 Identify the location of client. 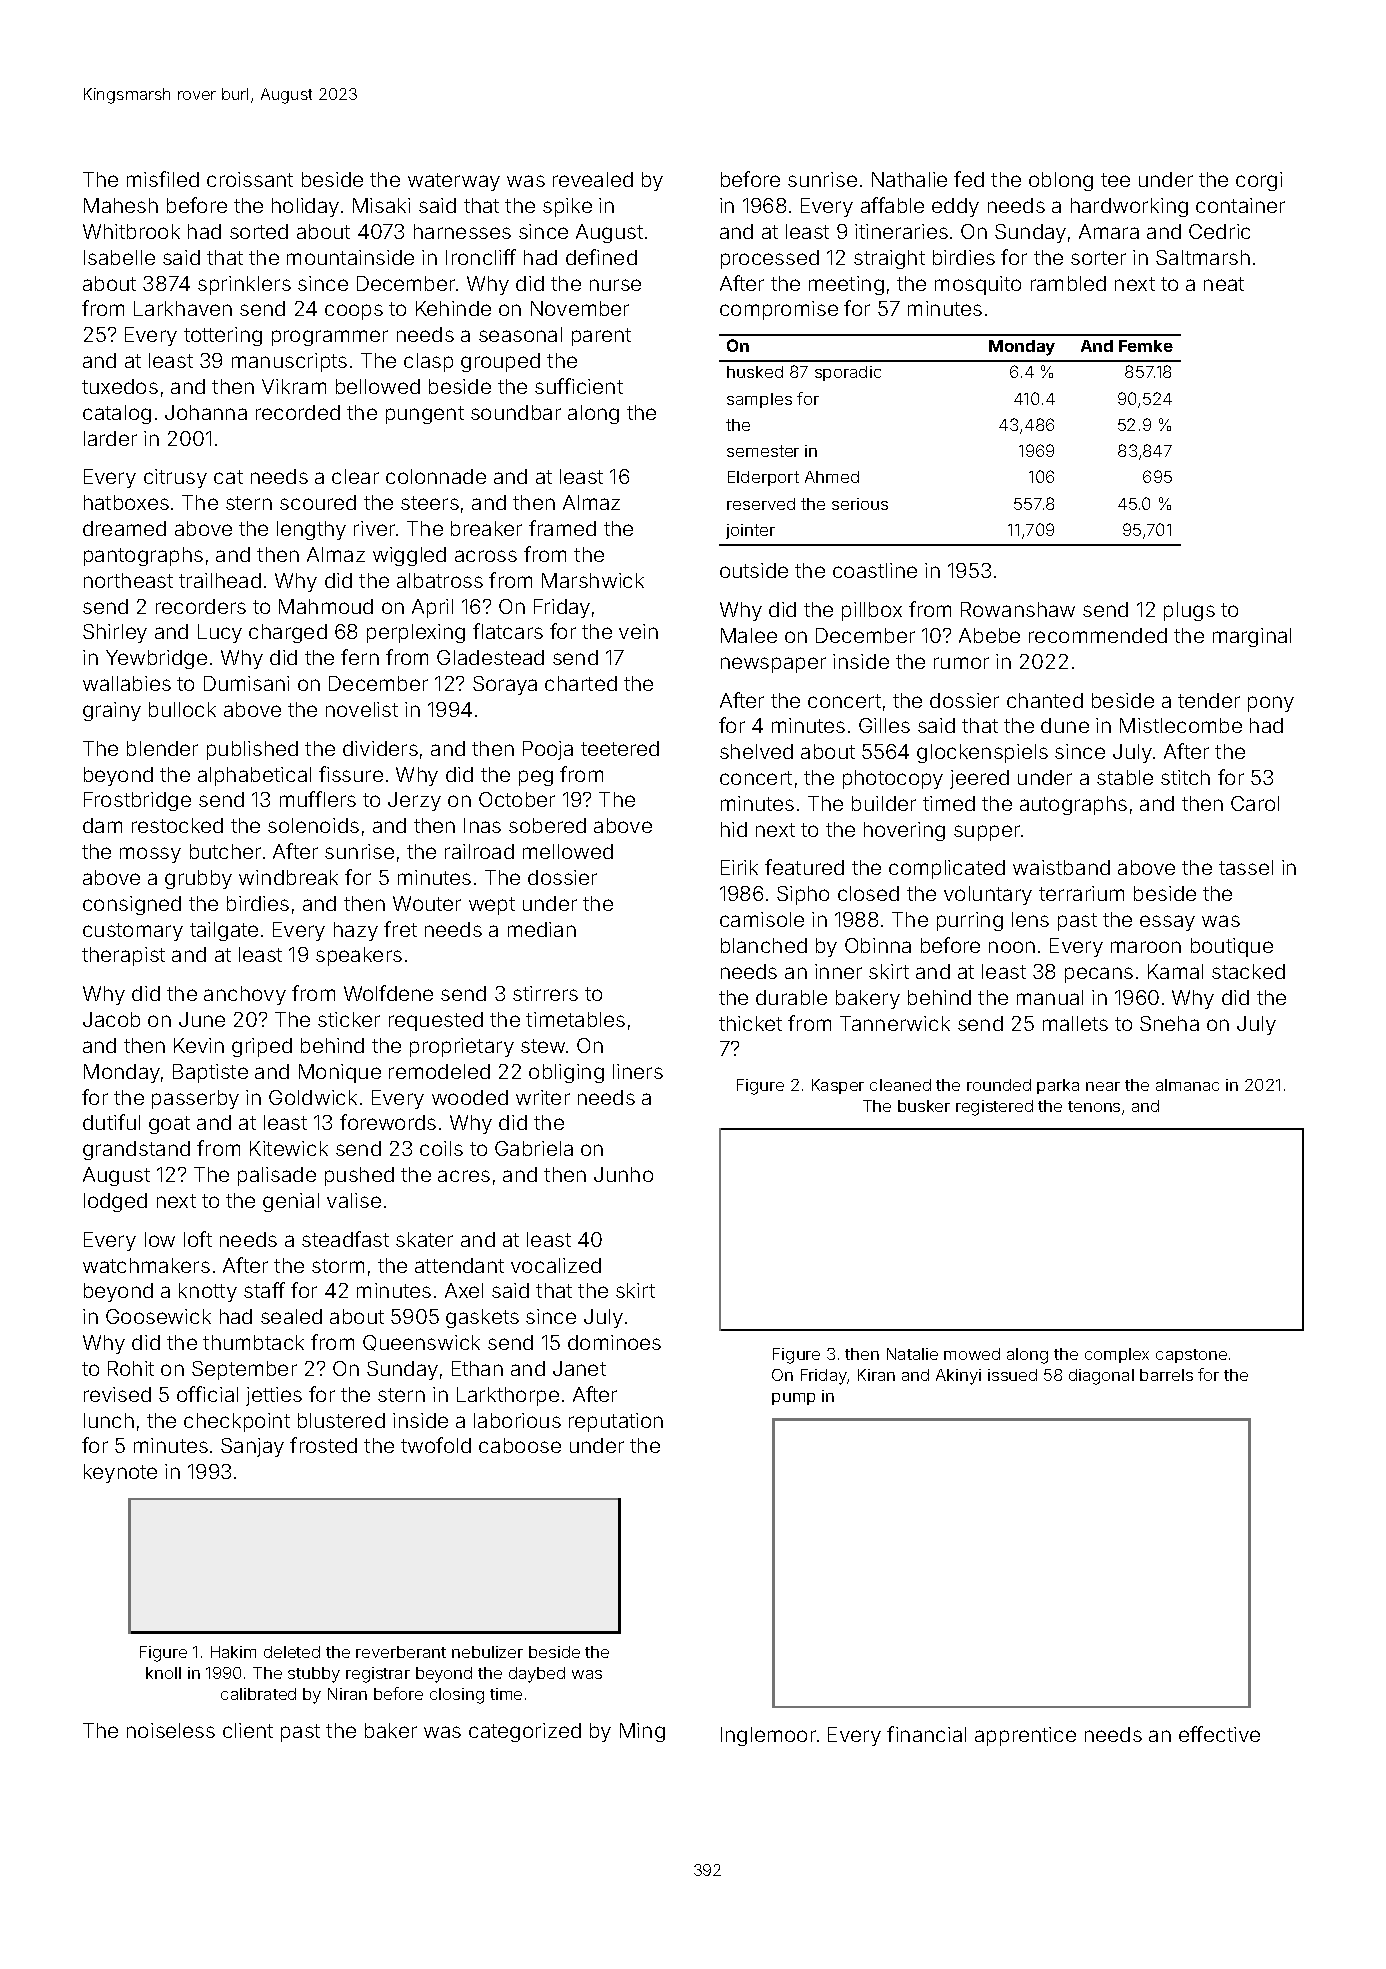
(248, 1730).
